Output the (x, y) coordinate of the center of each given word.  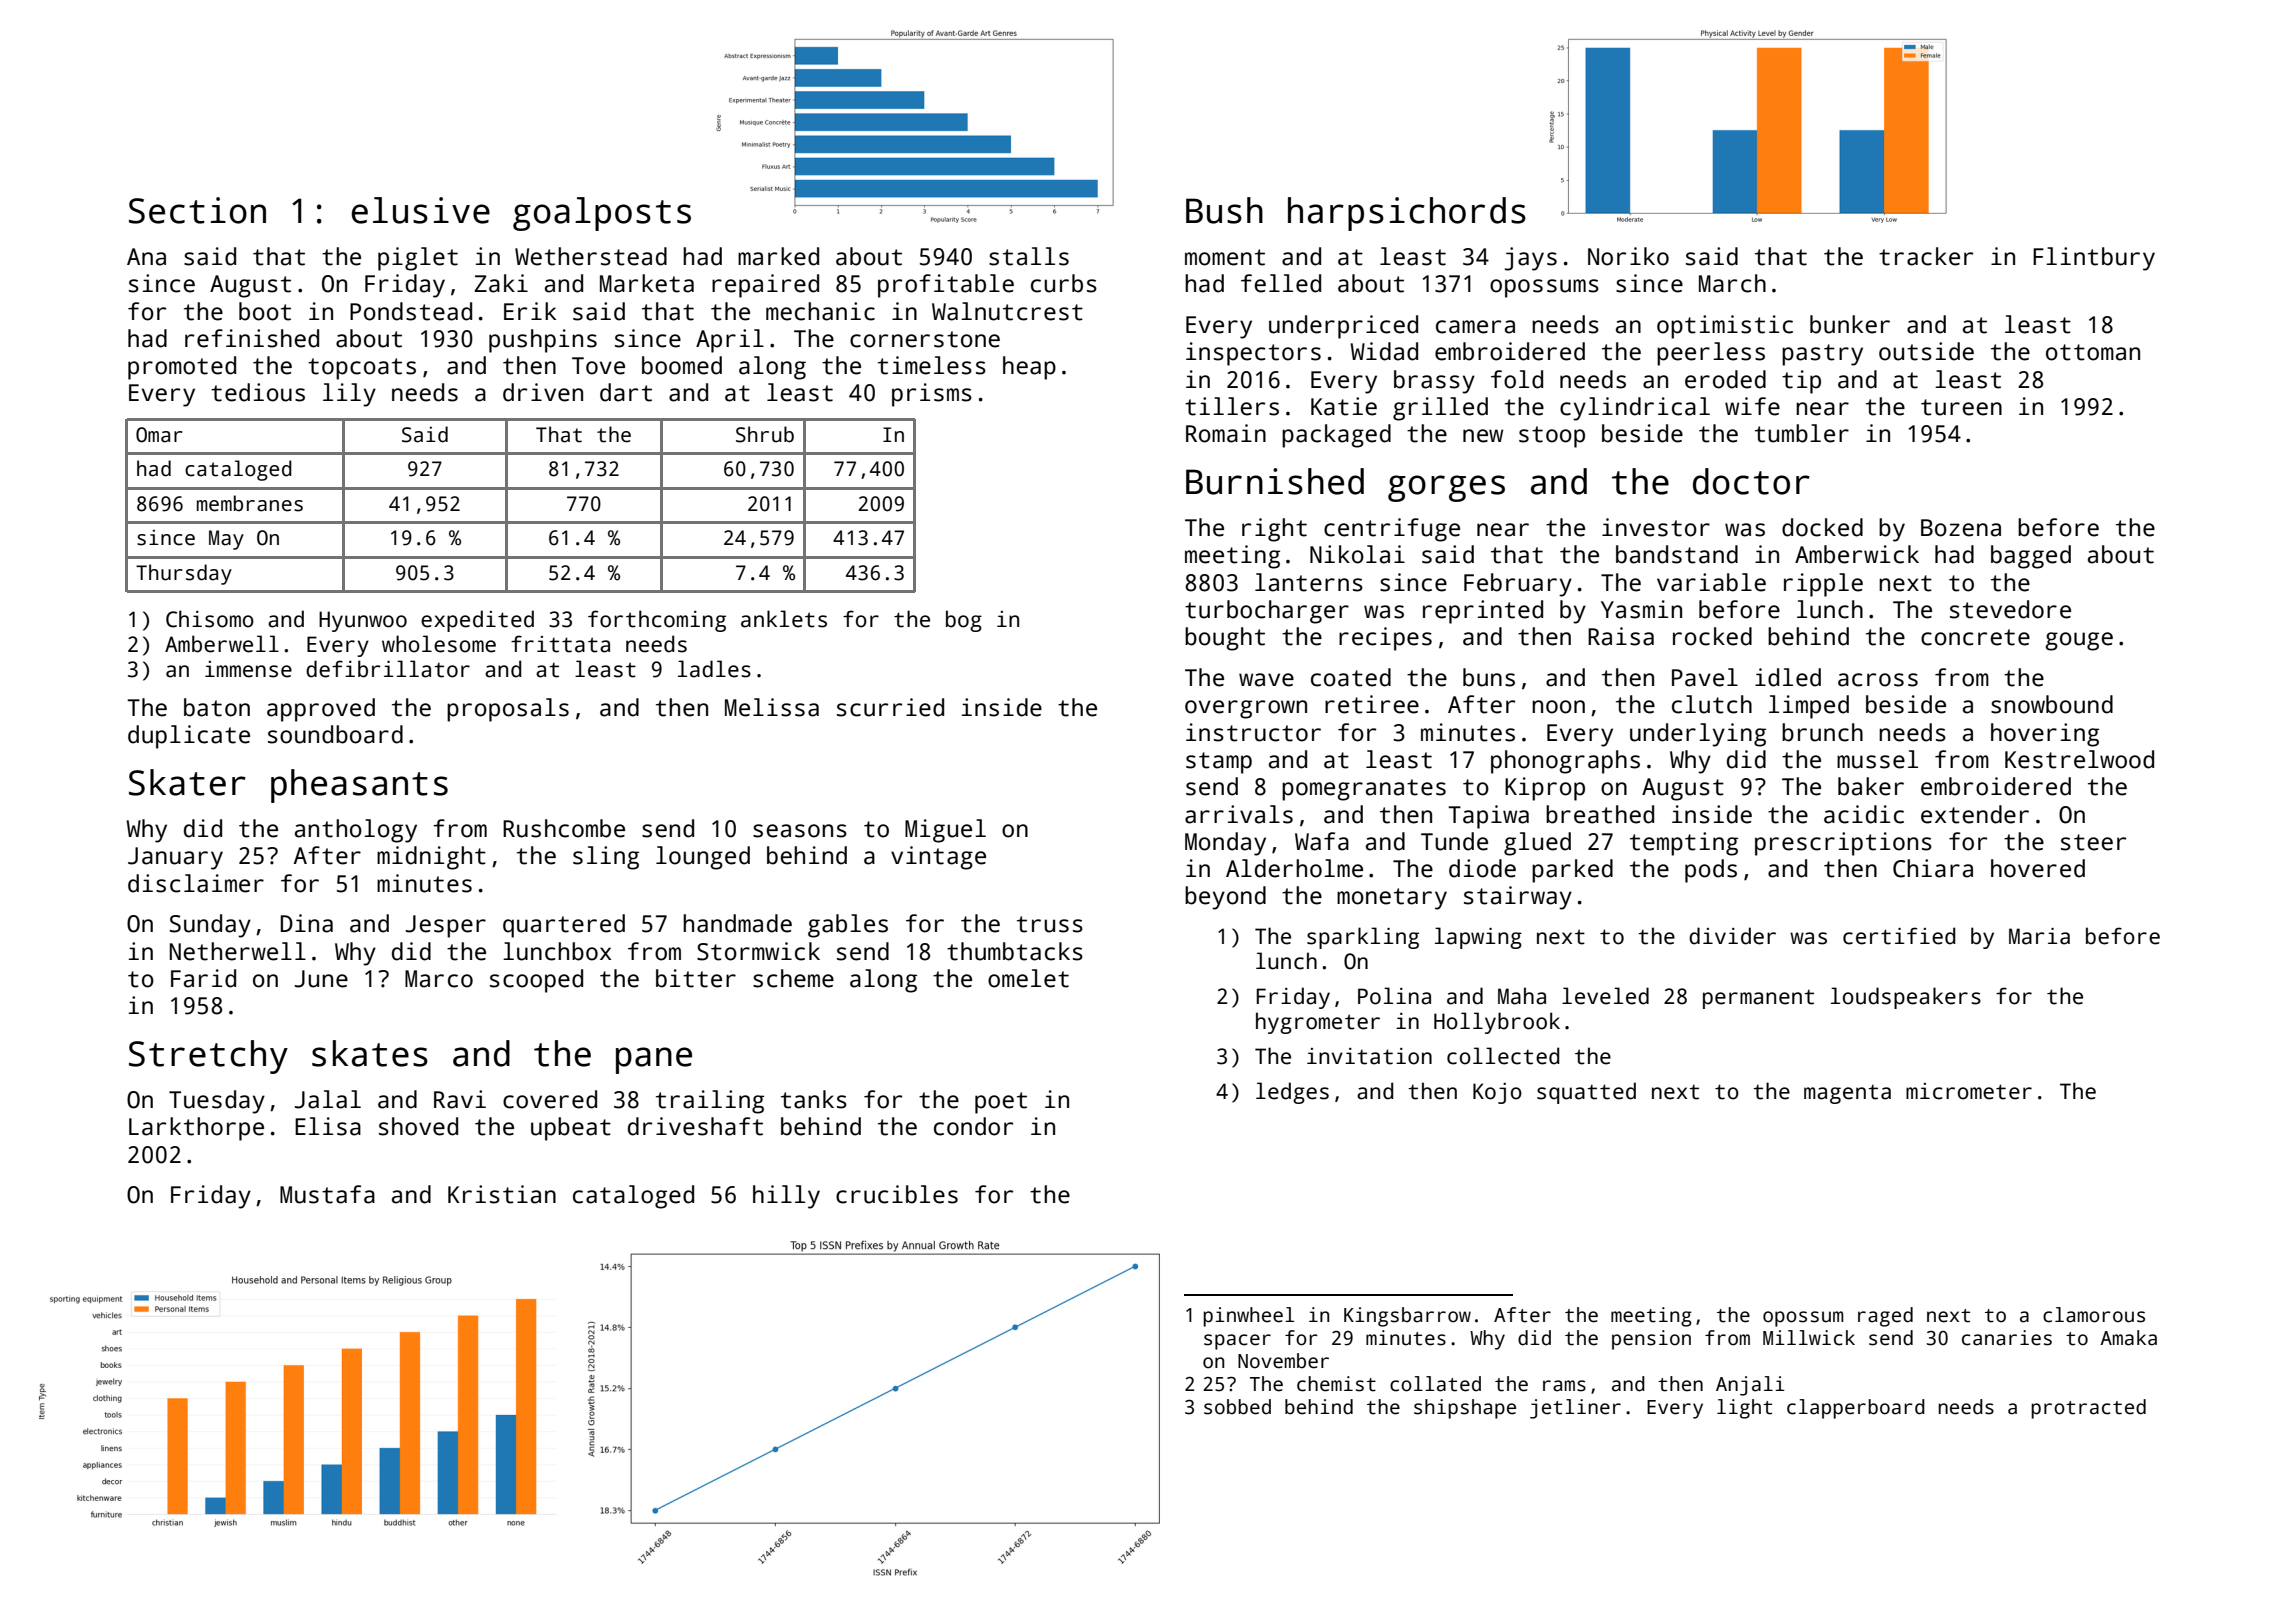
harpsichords (1407, 214)
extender (1975, 814)
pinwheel (1248, 1317)
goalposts (602, 214)
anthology (356, 831)
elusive (421, 210)
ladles (714, 669)
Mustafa (327, 1194)
